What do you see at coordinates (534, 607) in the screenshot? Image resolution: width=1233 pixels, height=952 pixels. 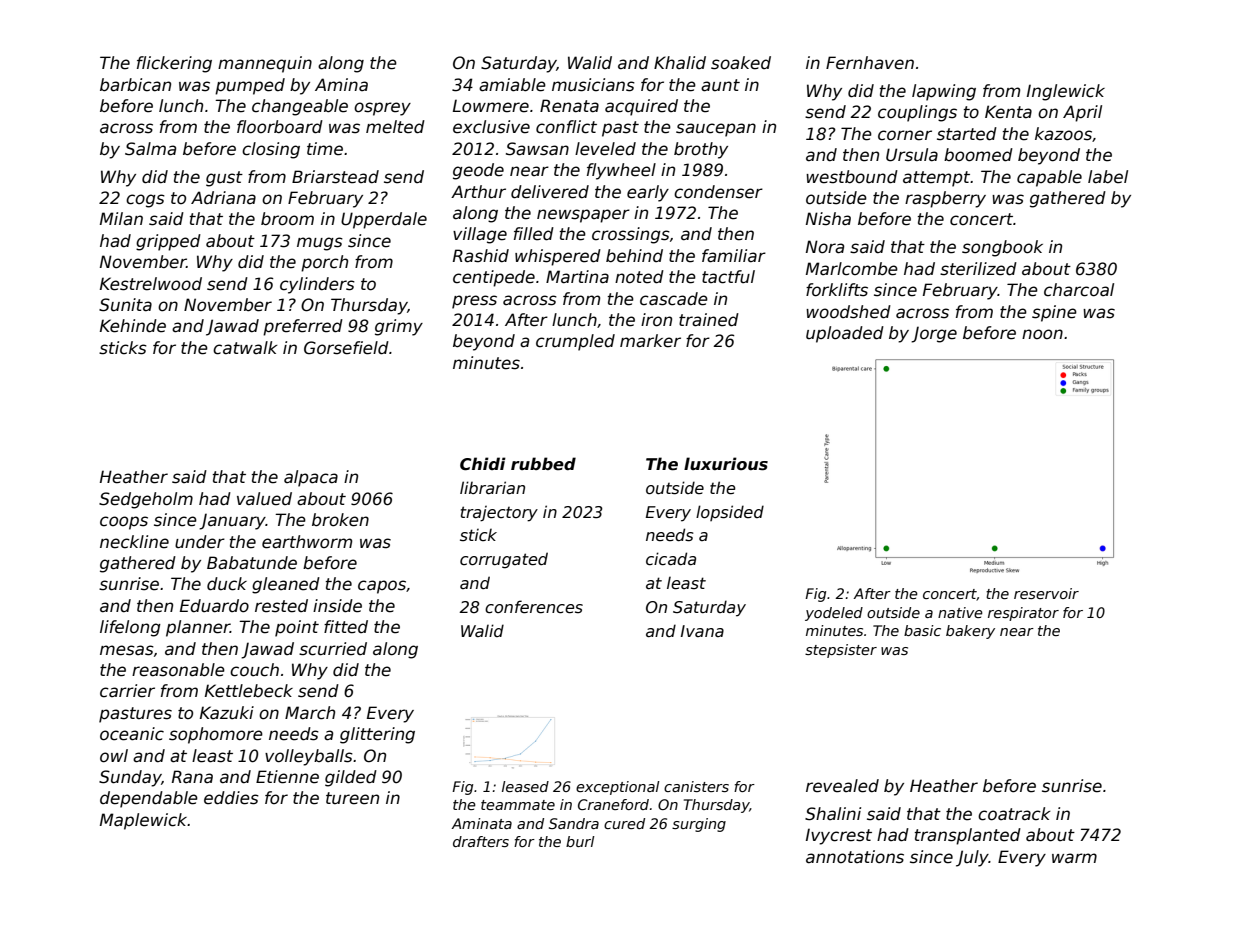 I see `conferences` at bounding box center [534, 607].
